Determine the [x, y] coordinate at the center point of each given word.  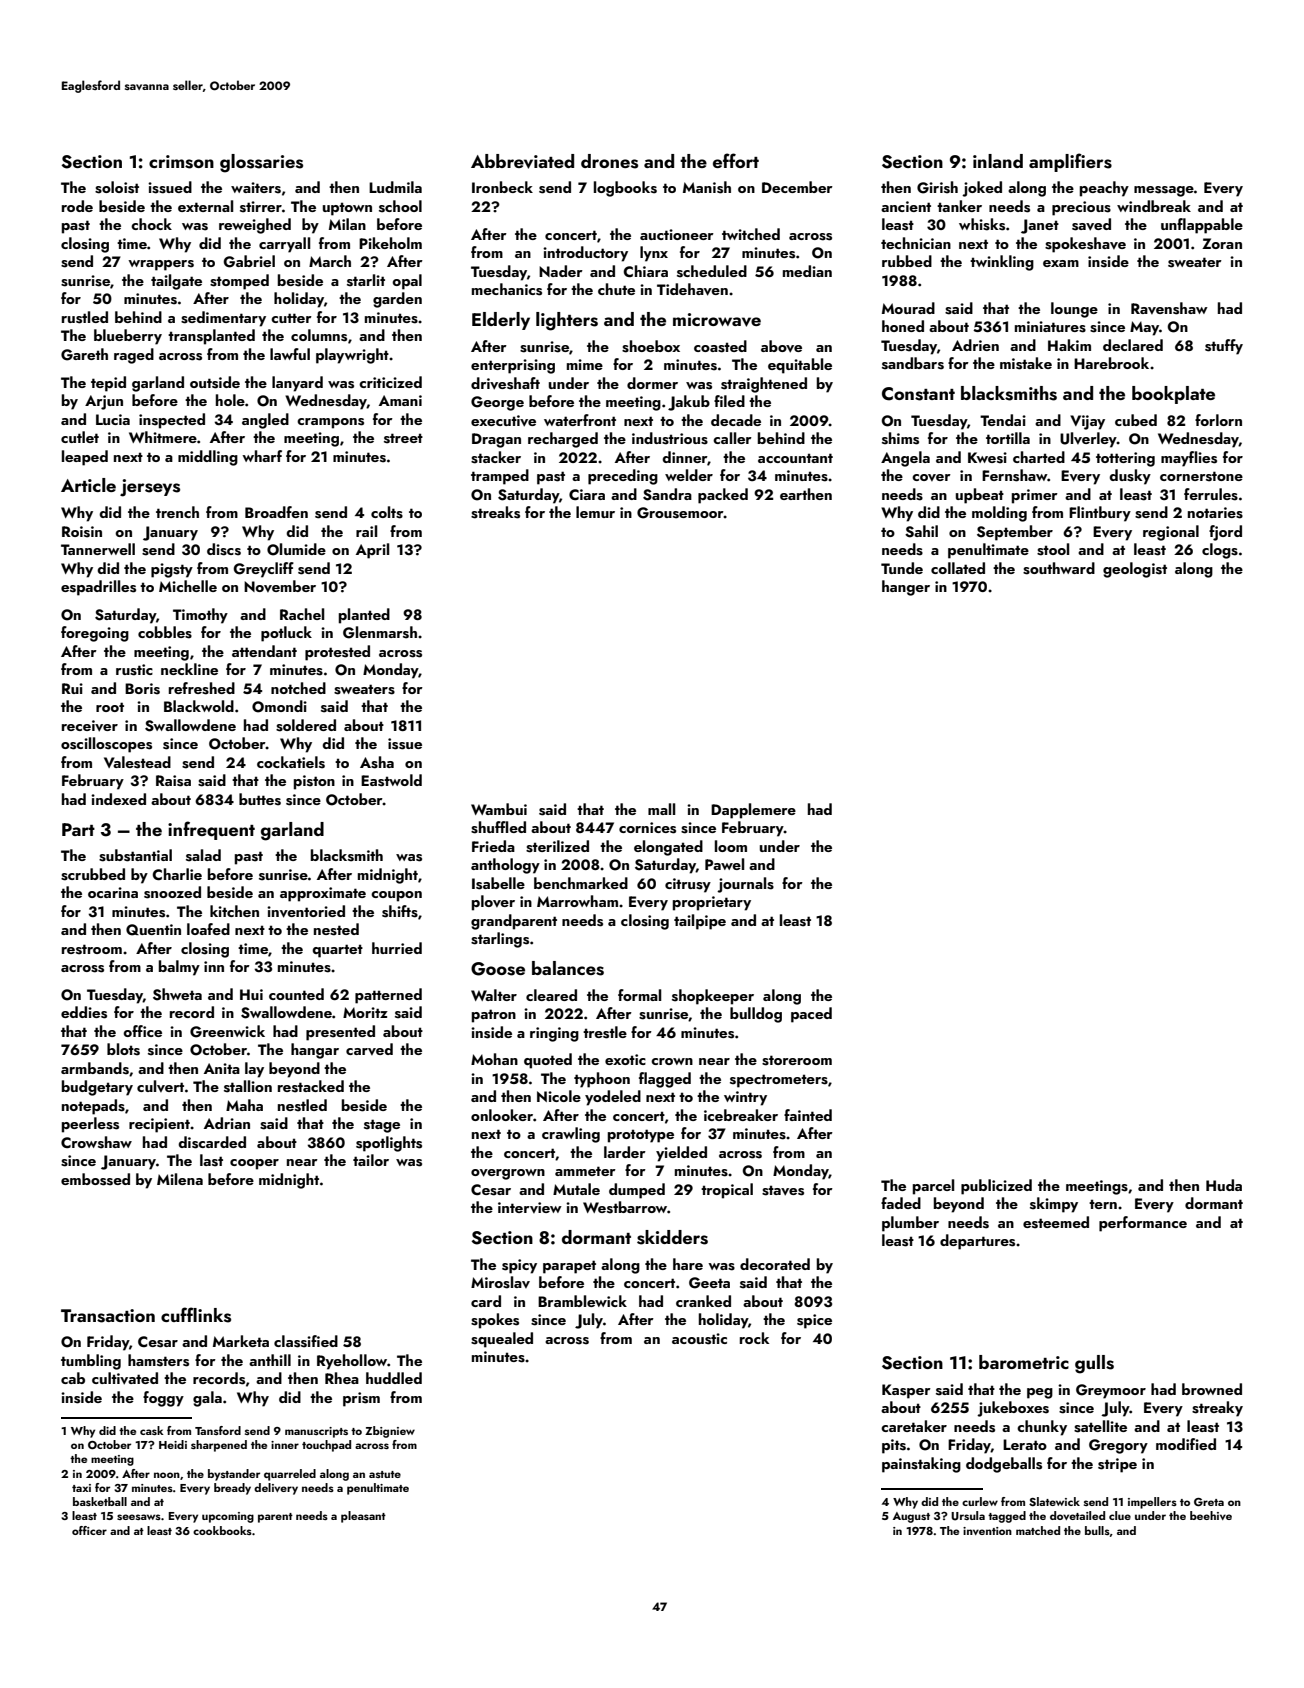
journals [745, 885]
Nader [561, 271]
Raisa [173, 781]
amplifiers [1070, 162]
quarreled [290, 1475]
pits [894, 1446]
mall [661, 809]
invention [987, 1531]
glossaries [261, 163]
